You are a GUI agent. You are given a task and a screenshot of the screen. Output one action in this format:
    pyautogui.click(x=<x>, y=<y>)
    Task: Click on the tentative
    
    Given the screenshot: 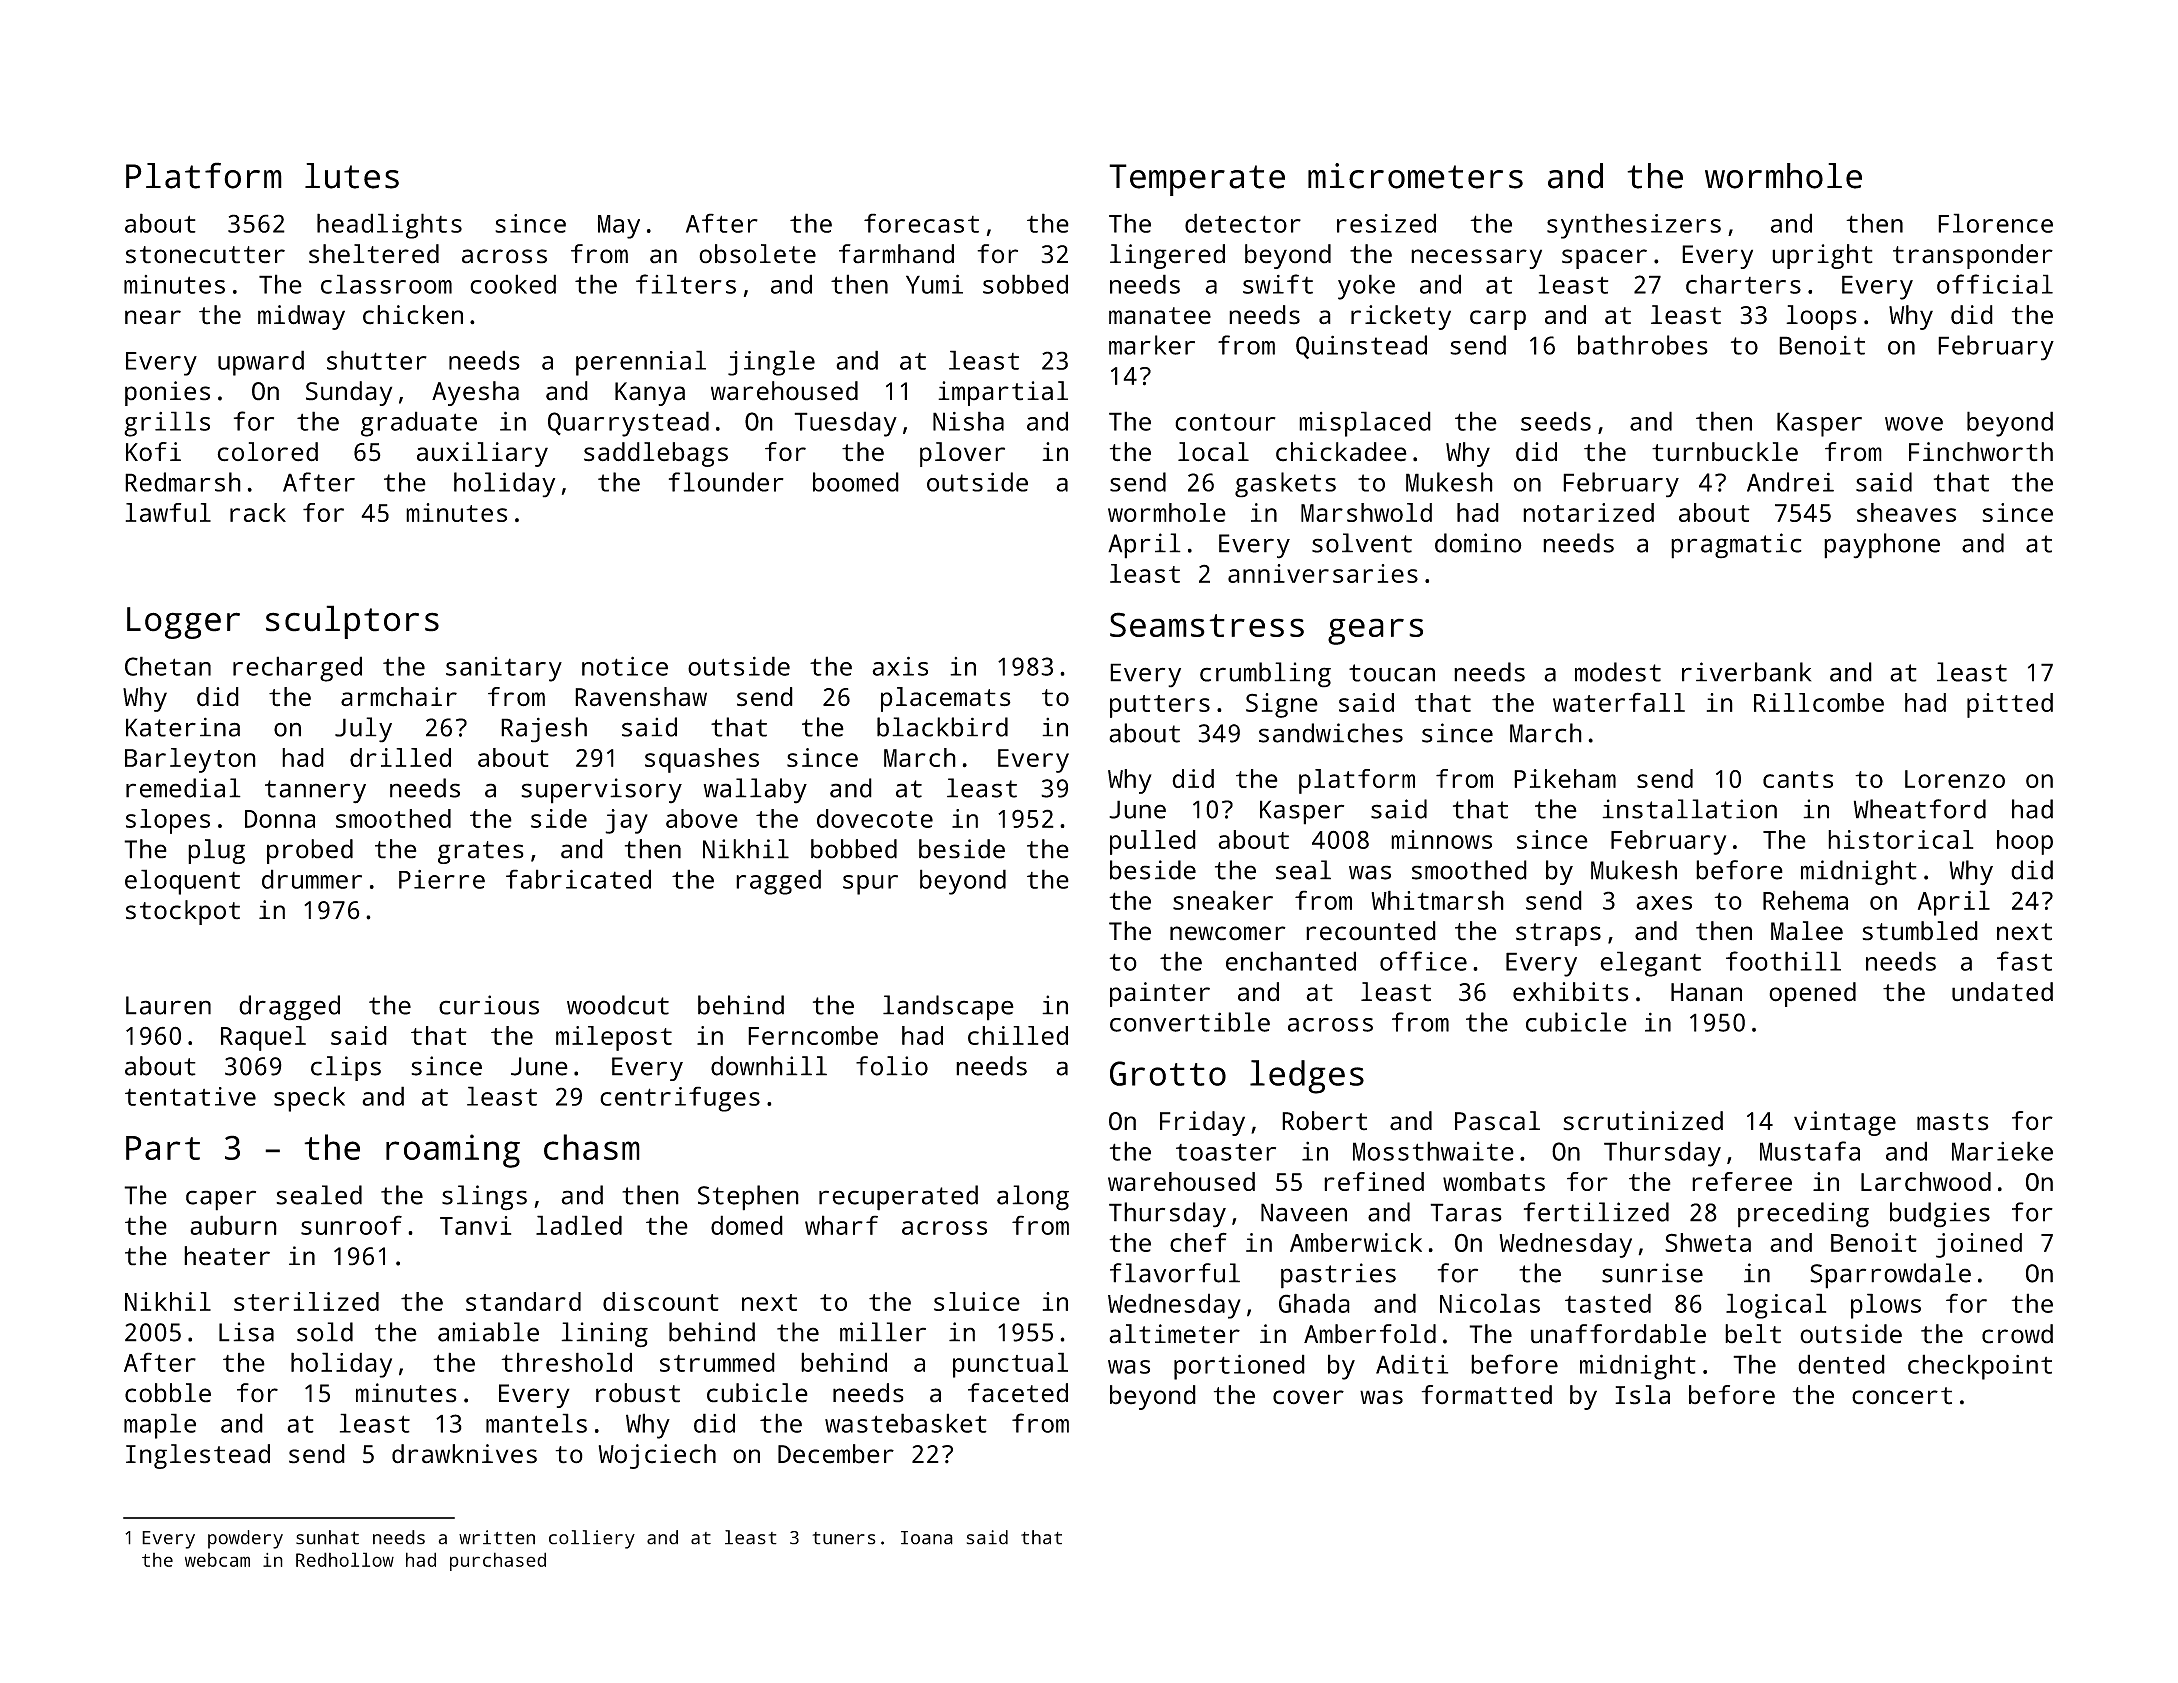 What is the action you would take?
    pyautogui.click(x=190, y=1096)
